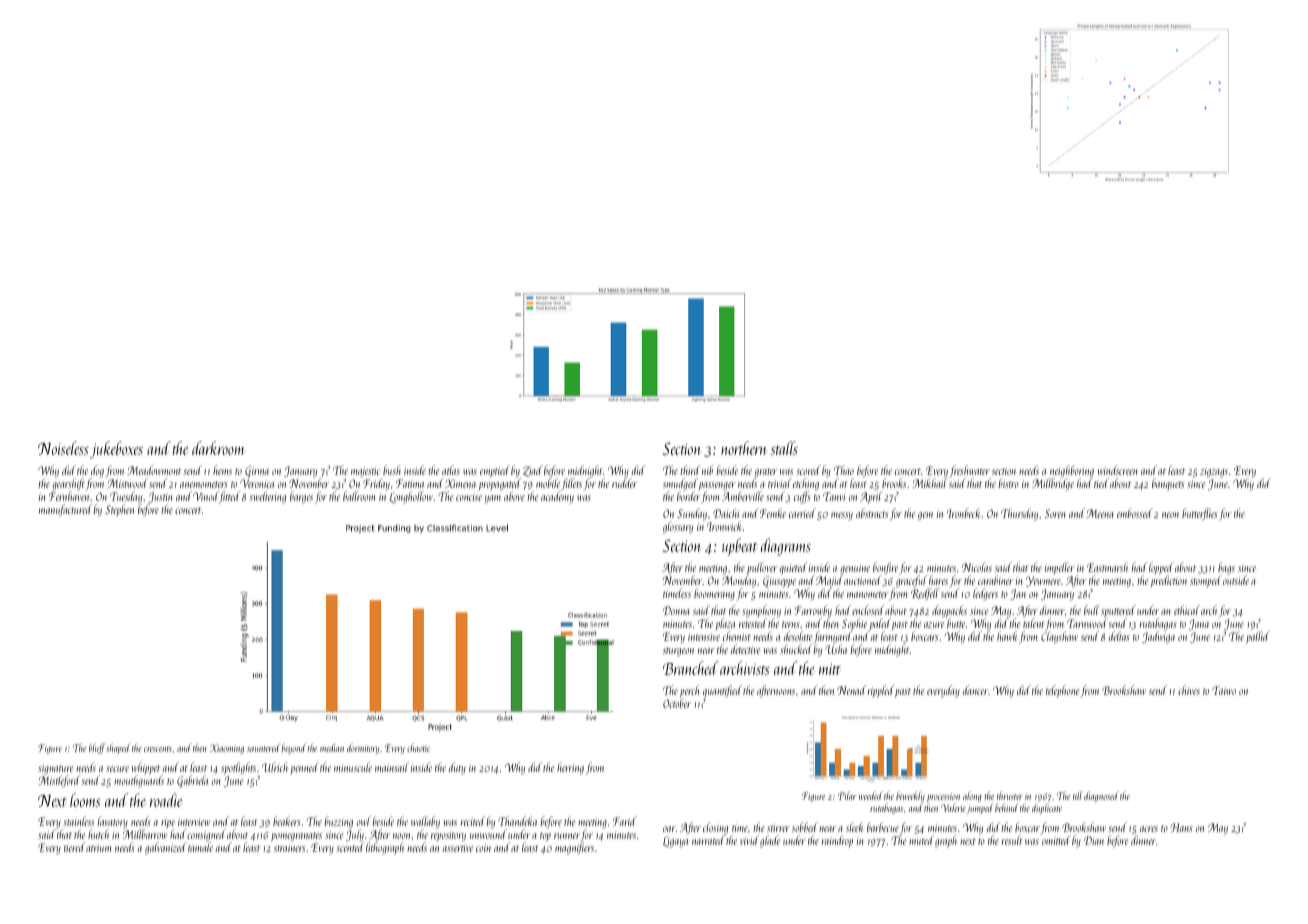  What do you see at coordinates (493, 499) in the screenshot?
I see `yam` at bounding box center [493, 499].
